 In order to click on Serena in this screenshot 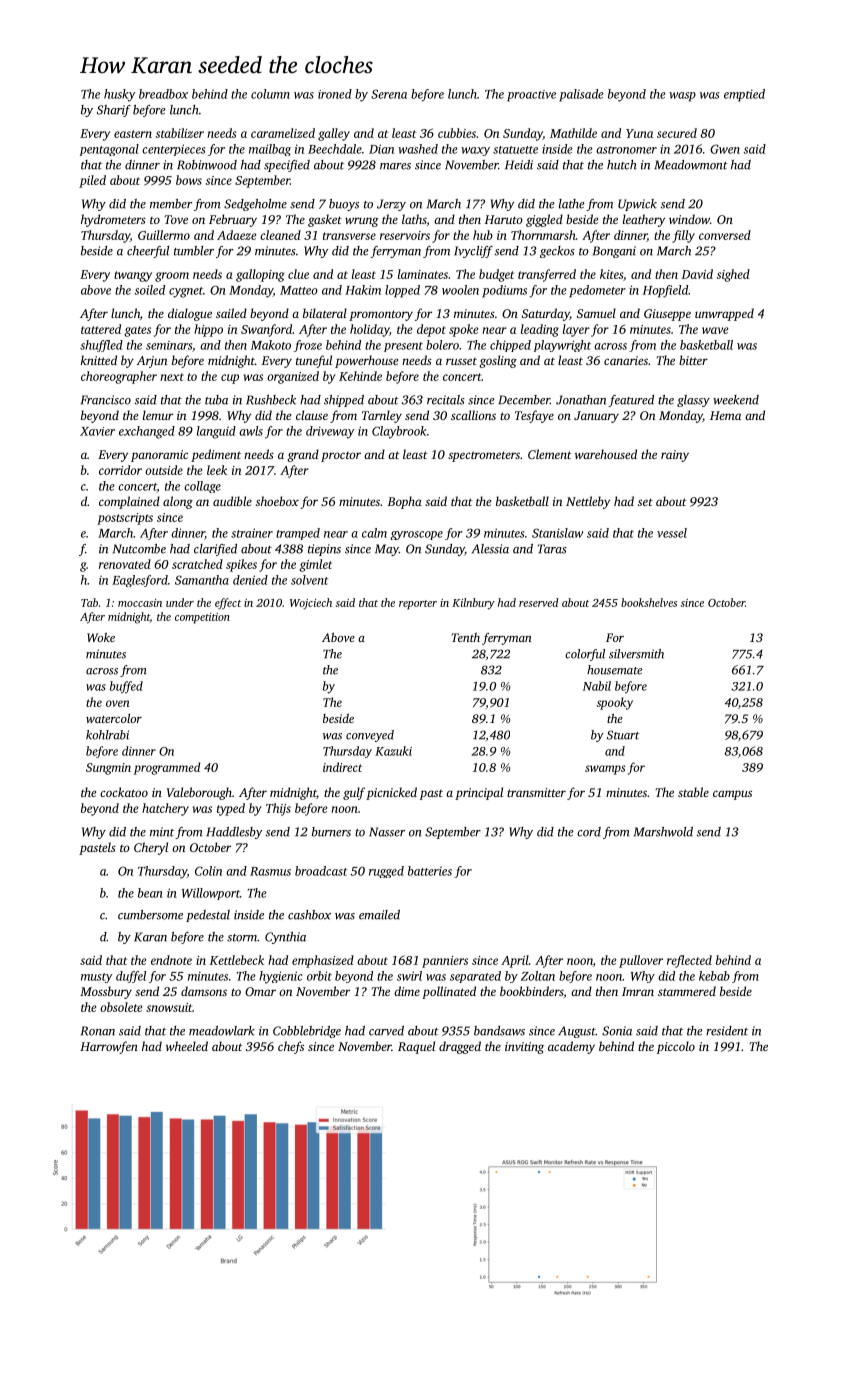, I will do `click(389, 94)`.
